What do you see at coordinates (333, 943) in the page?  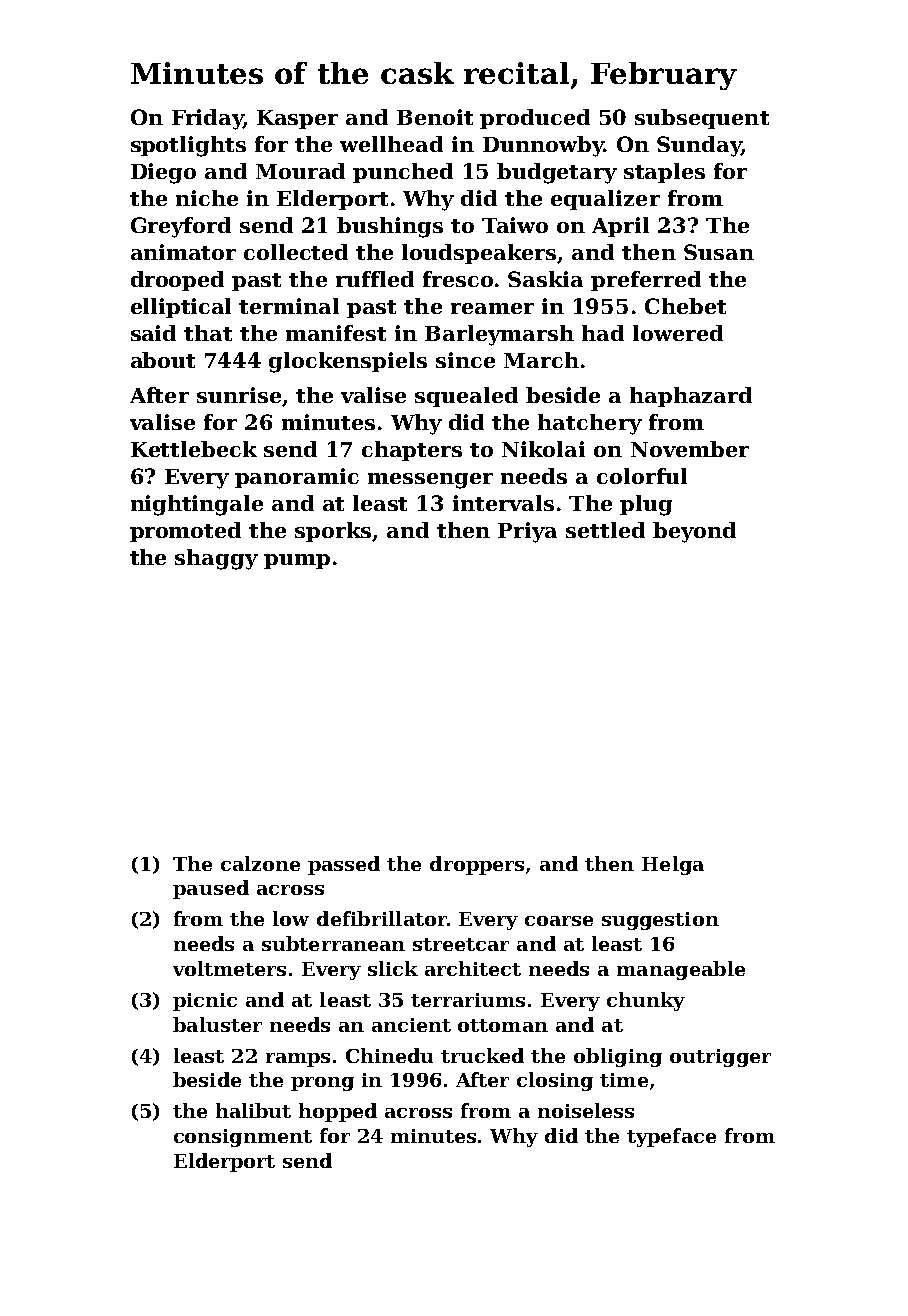 I see `subterranean` at bounding box center [333, 943].
